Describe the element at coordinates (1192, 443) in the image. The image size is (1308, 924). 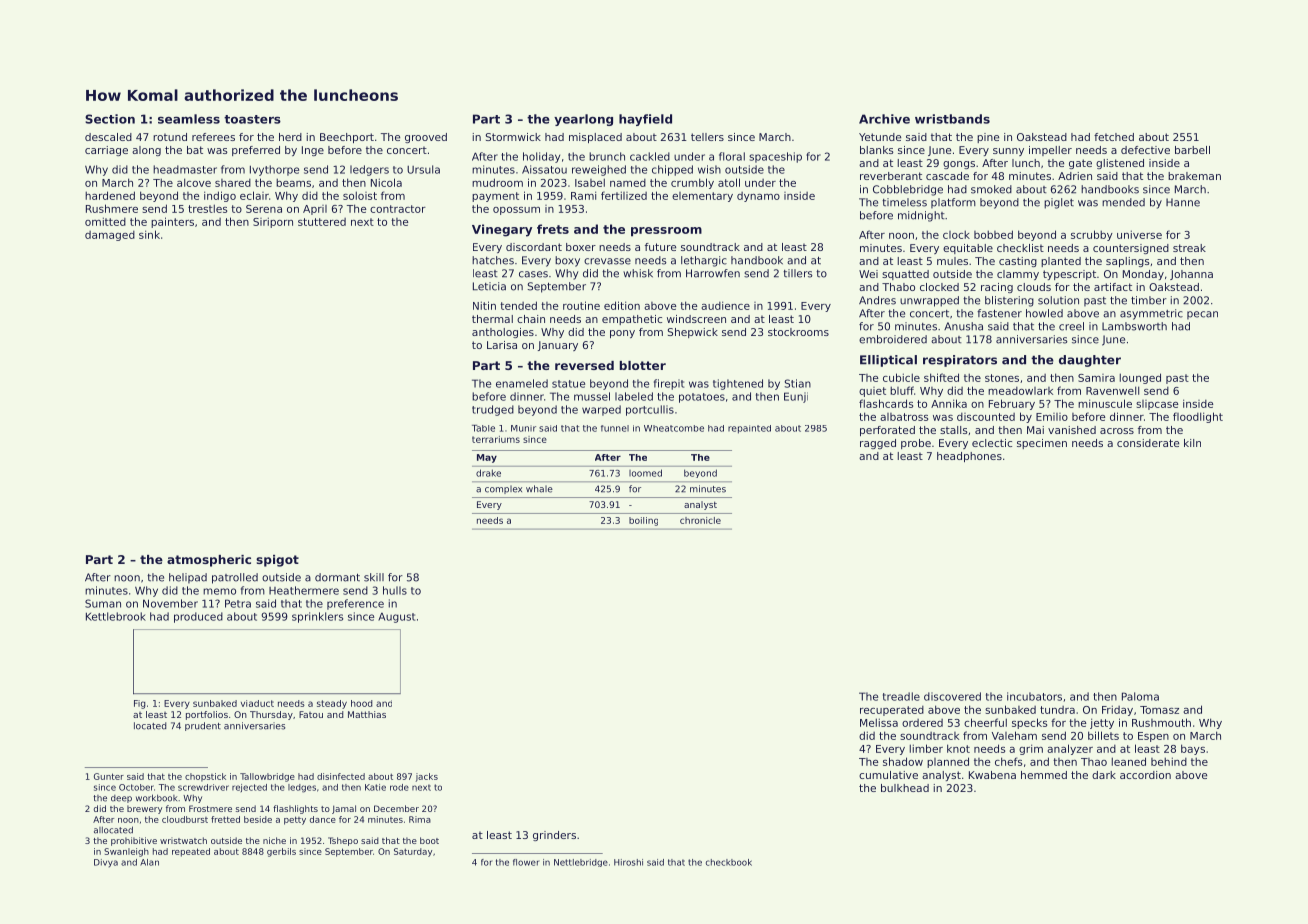
I see `kiln` at that location.
